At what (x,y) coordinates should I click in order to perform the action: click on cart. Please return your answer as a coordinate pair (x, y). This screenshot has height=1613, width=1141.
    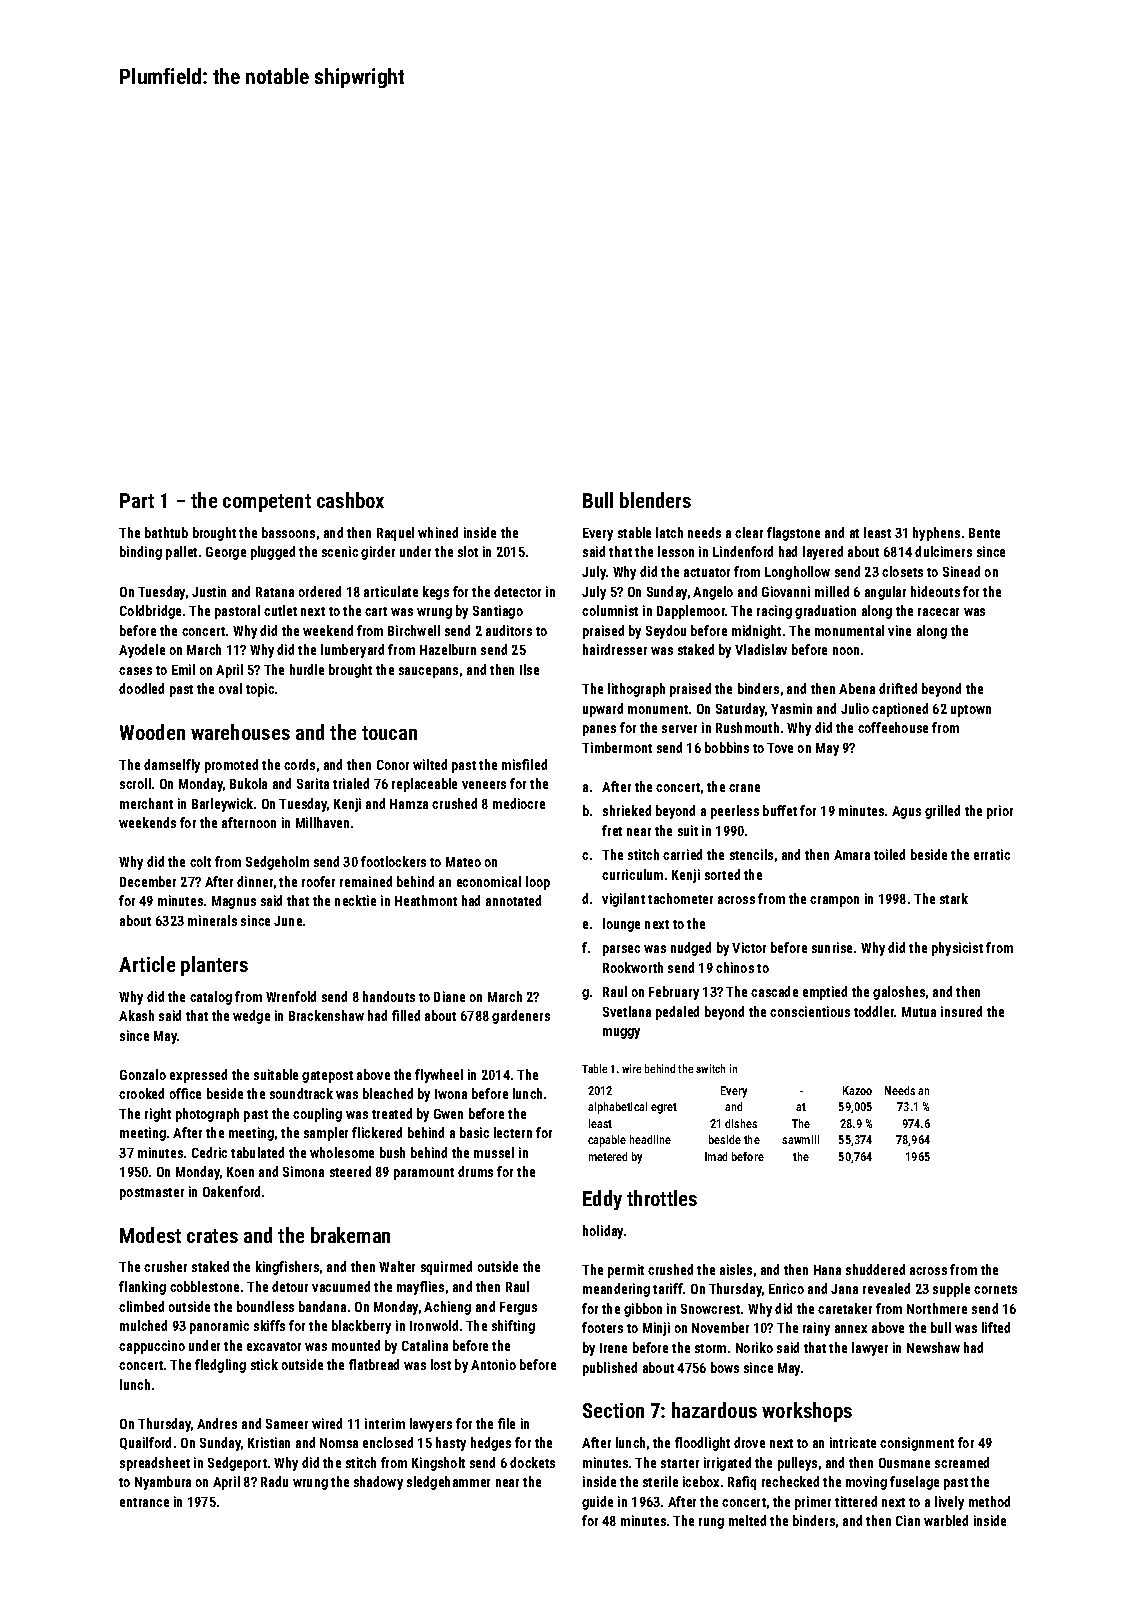
    Looking at the image, I should click on (376, 611).
